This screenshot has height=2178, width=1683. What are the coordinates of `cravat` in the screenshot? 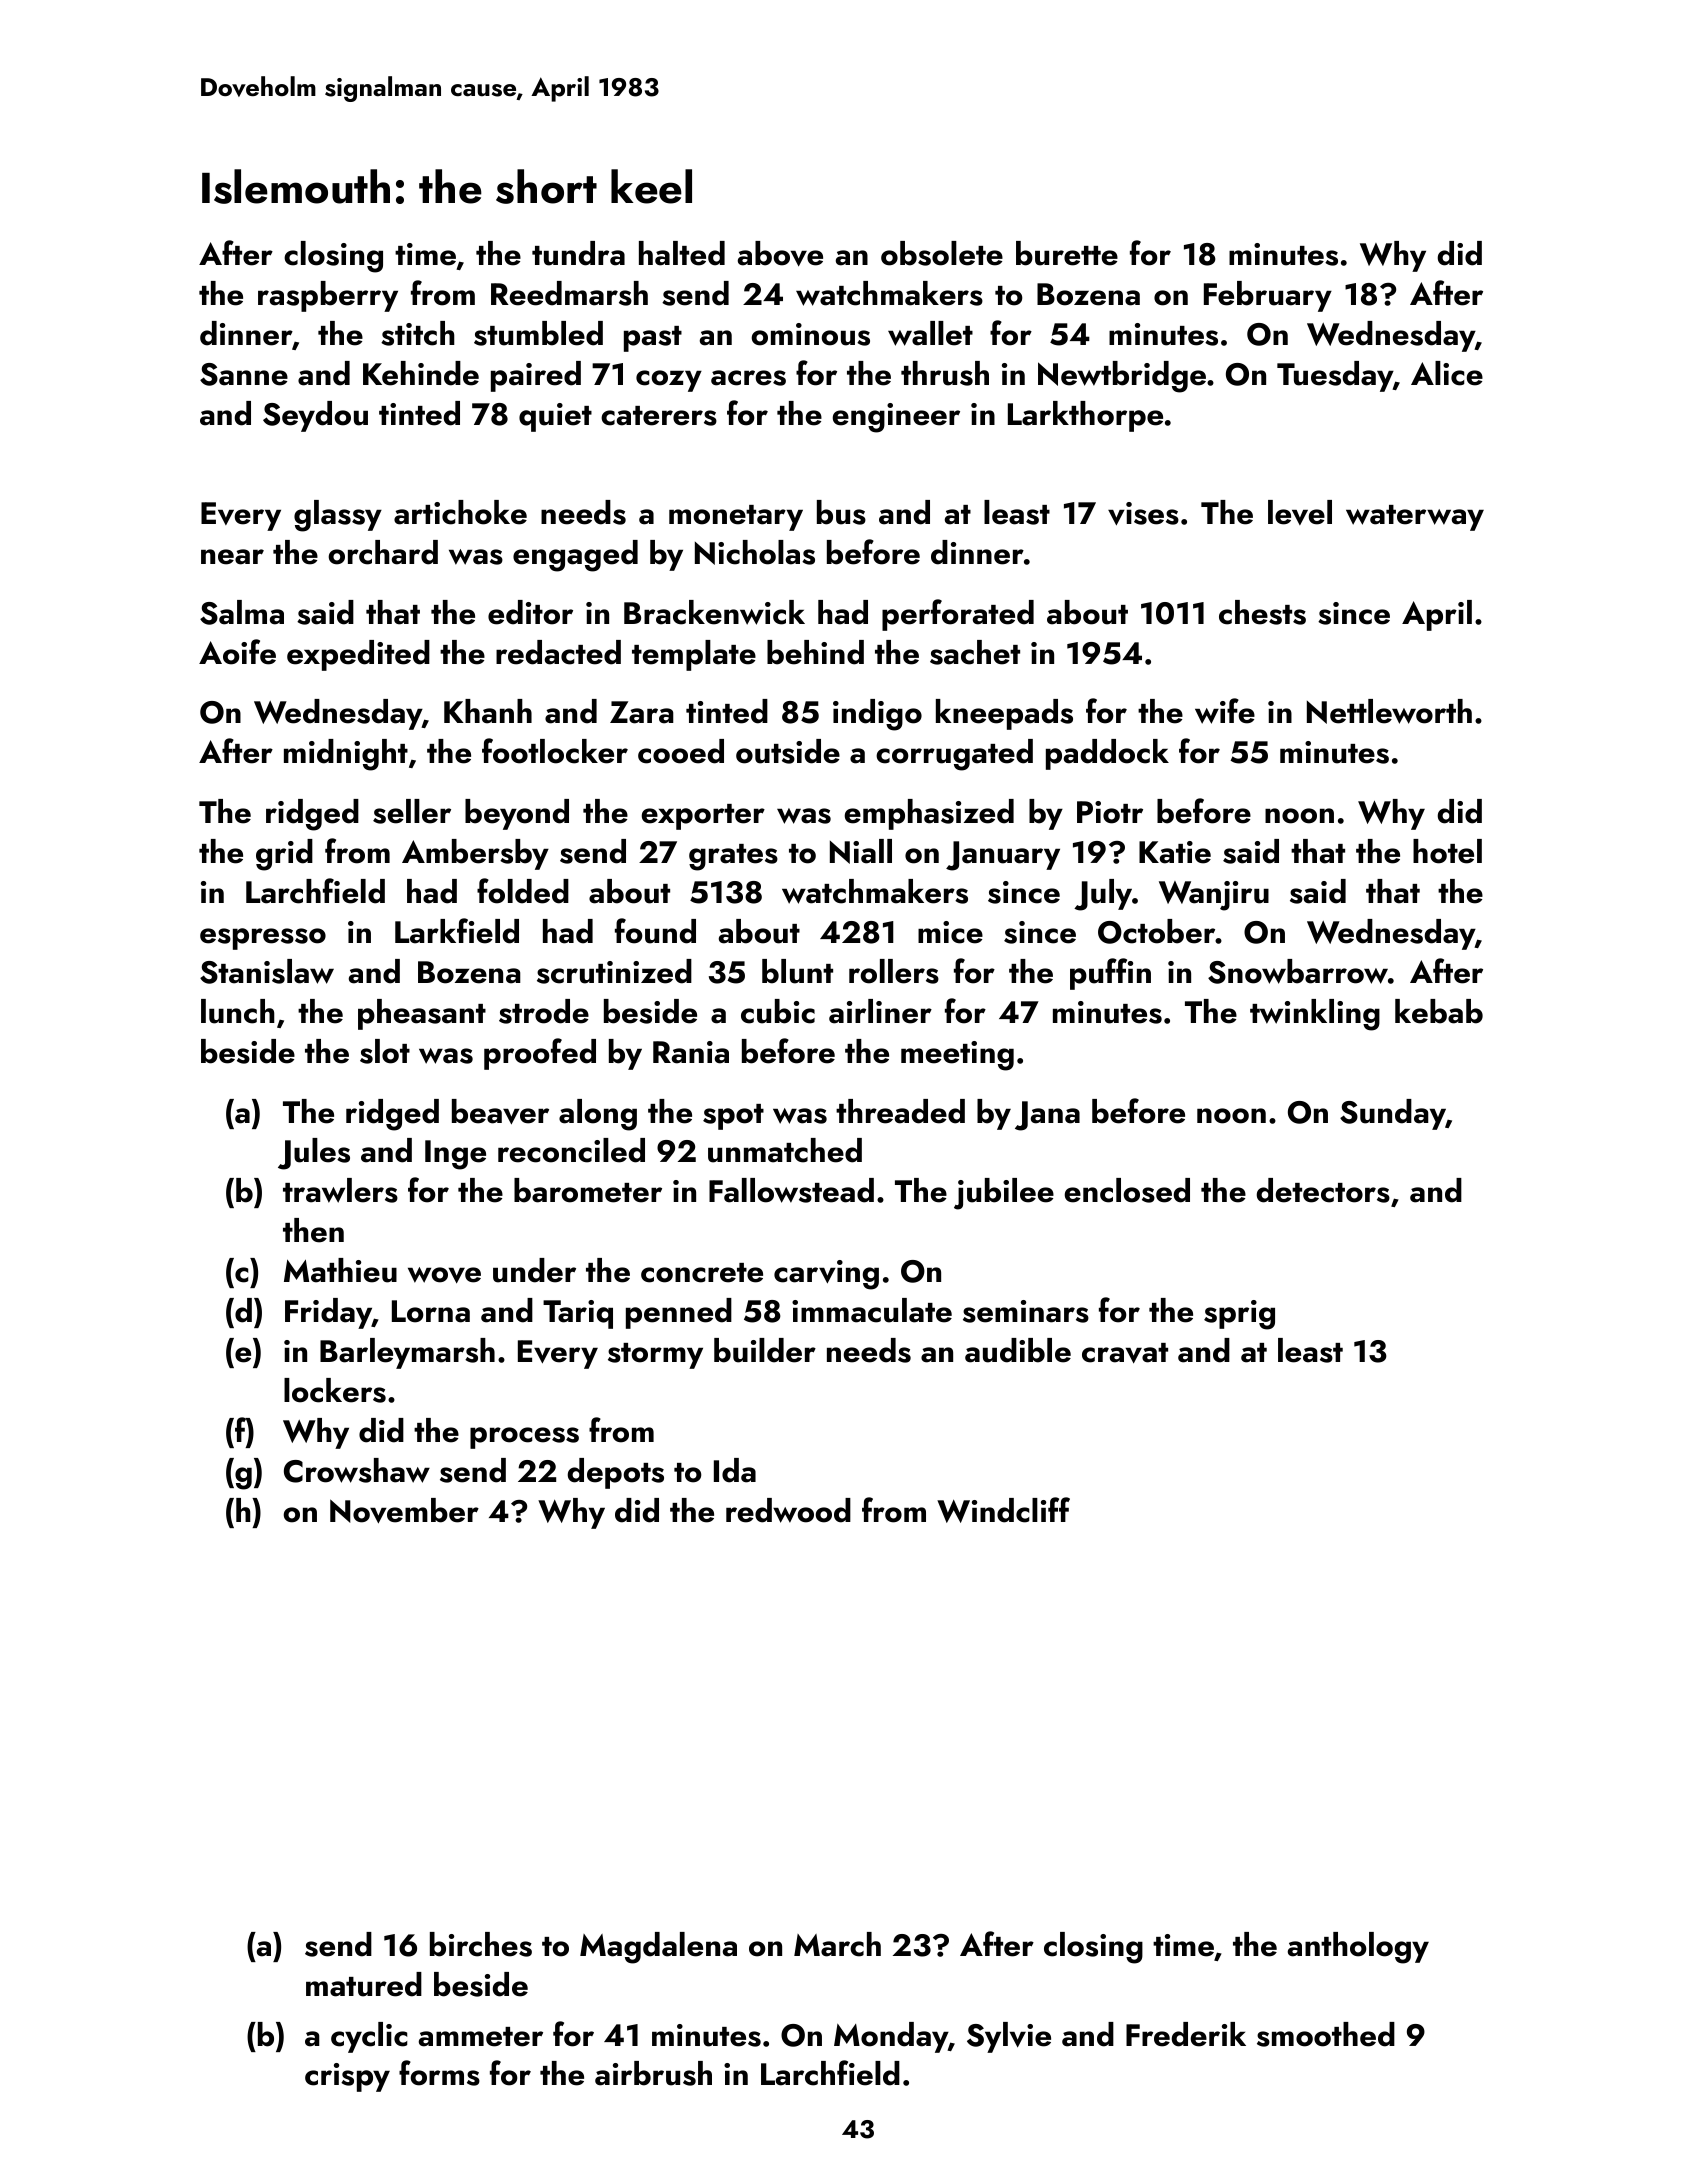 It's located at (1125, 1353).
